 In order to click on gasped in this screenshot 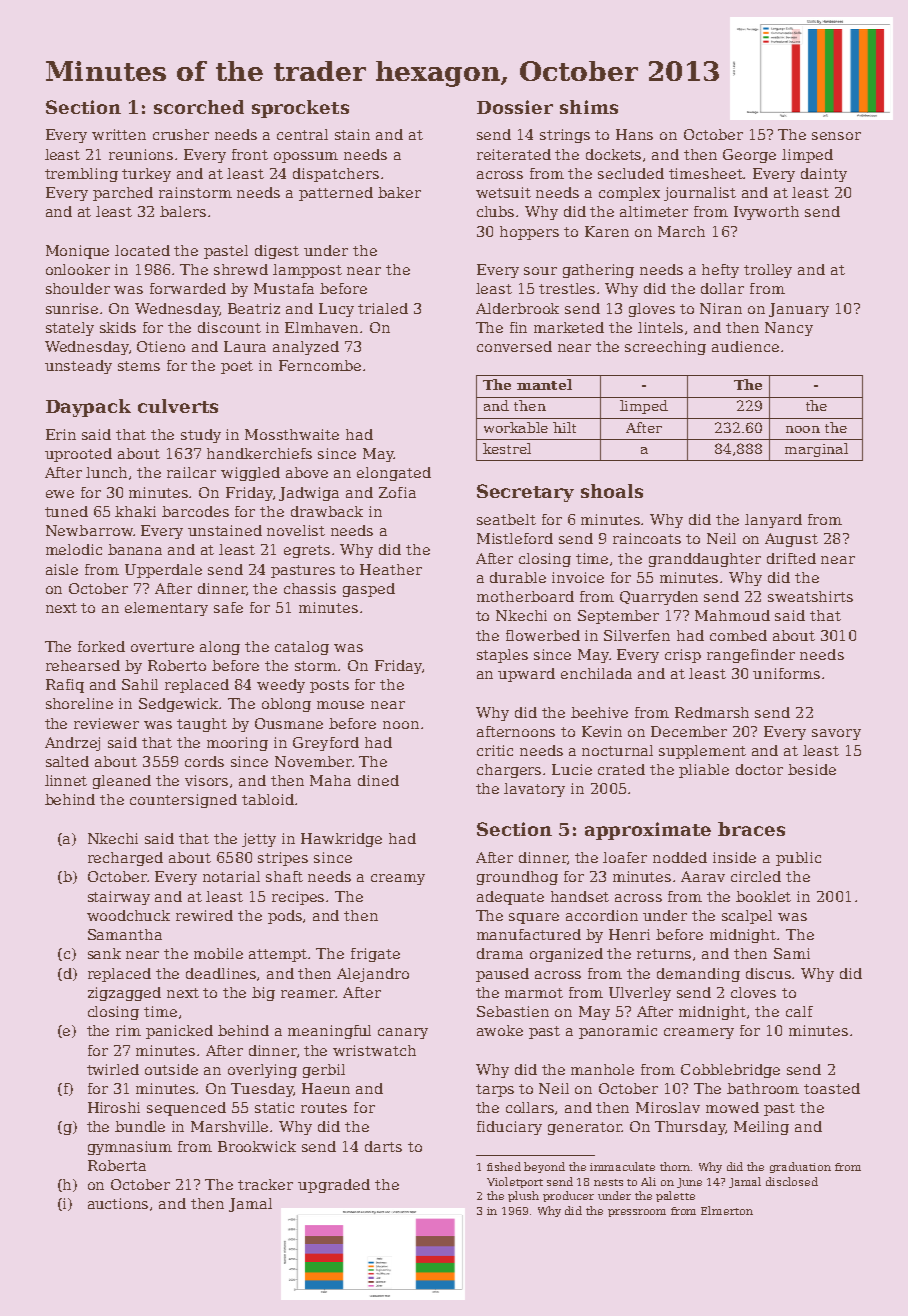, I will do `click(369, 590)`.
